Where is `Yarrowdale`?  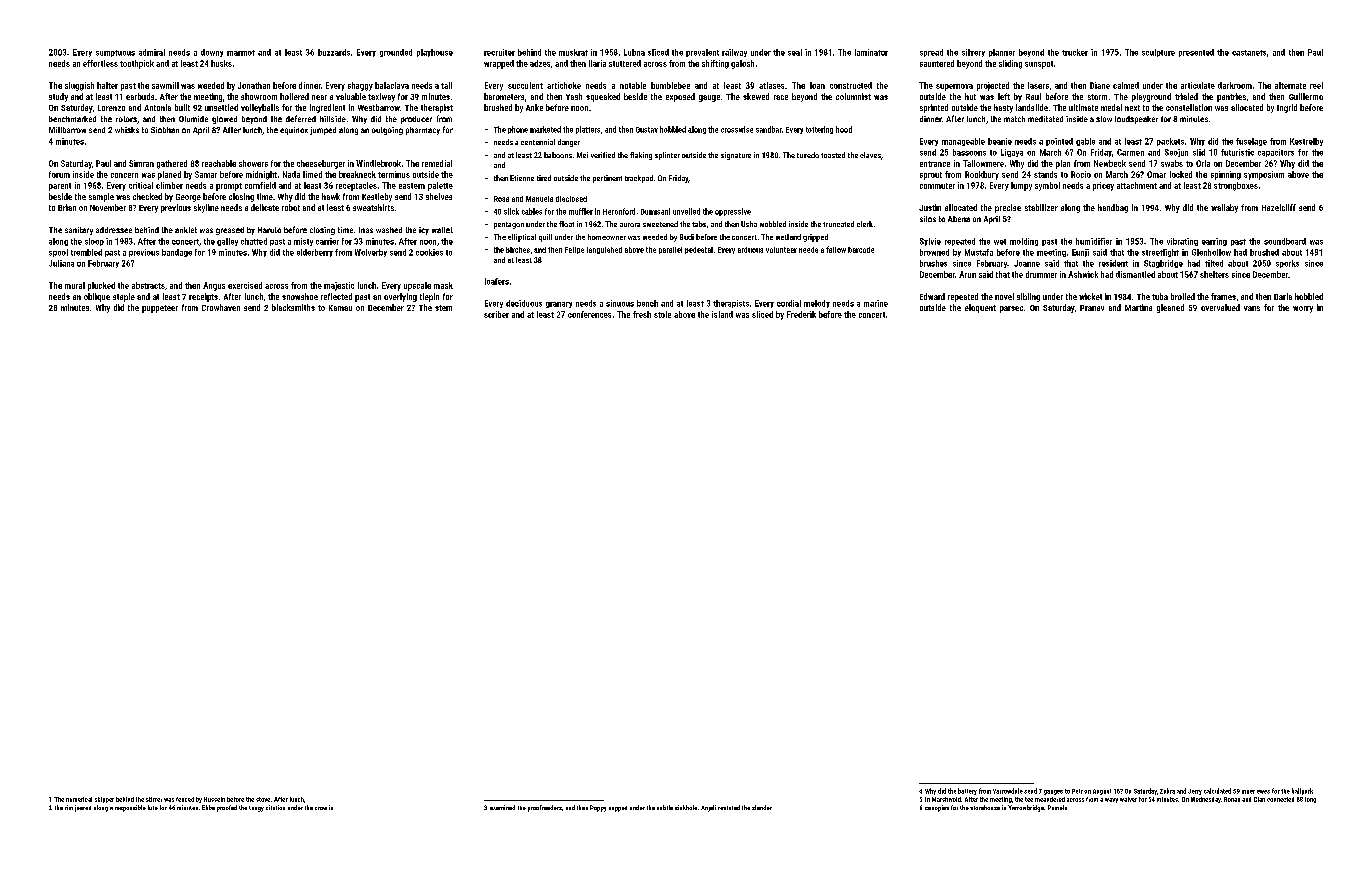 Yarrowdale is located at coordinates (1008, 791).
